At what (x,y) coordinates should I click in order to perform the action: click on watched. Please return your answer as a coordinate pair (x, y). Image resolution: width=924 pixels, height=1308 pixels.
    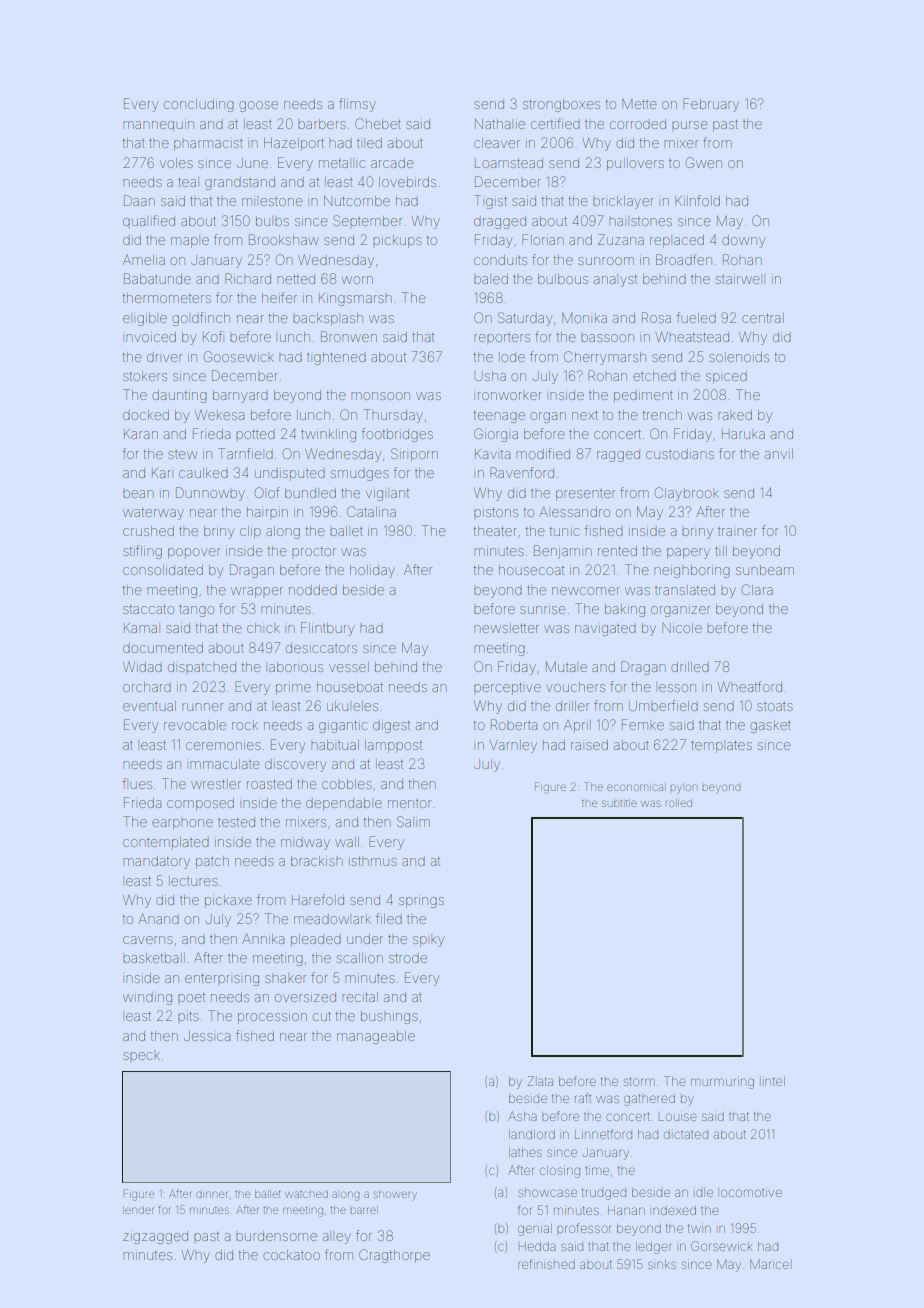
    Looking at the image, I should click on (306, 1194).
